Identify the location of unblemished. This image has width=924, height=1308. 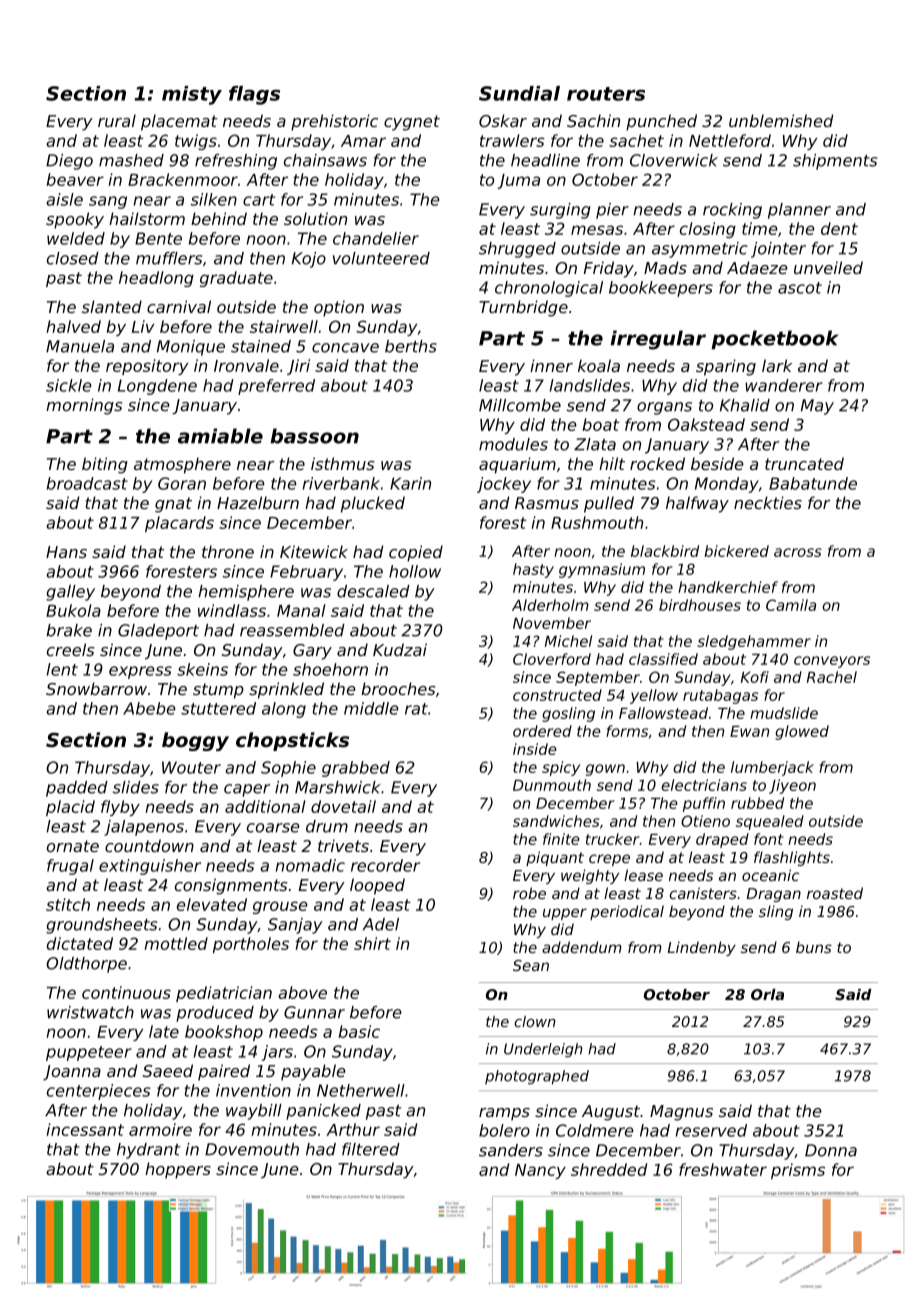
(781, 120).
